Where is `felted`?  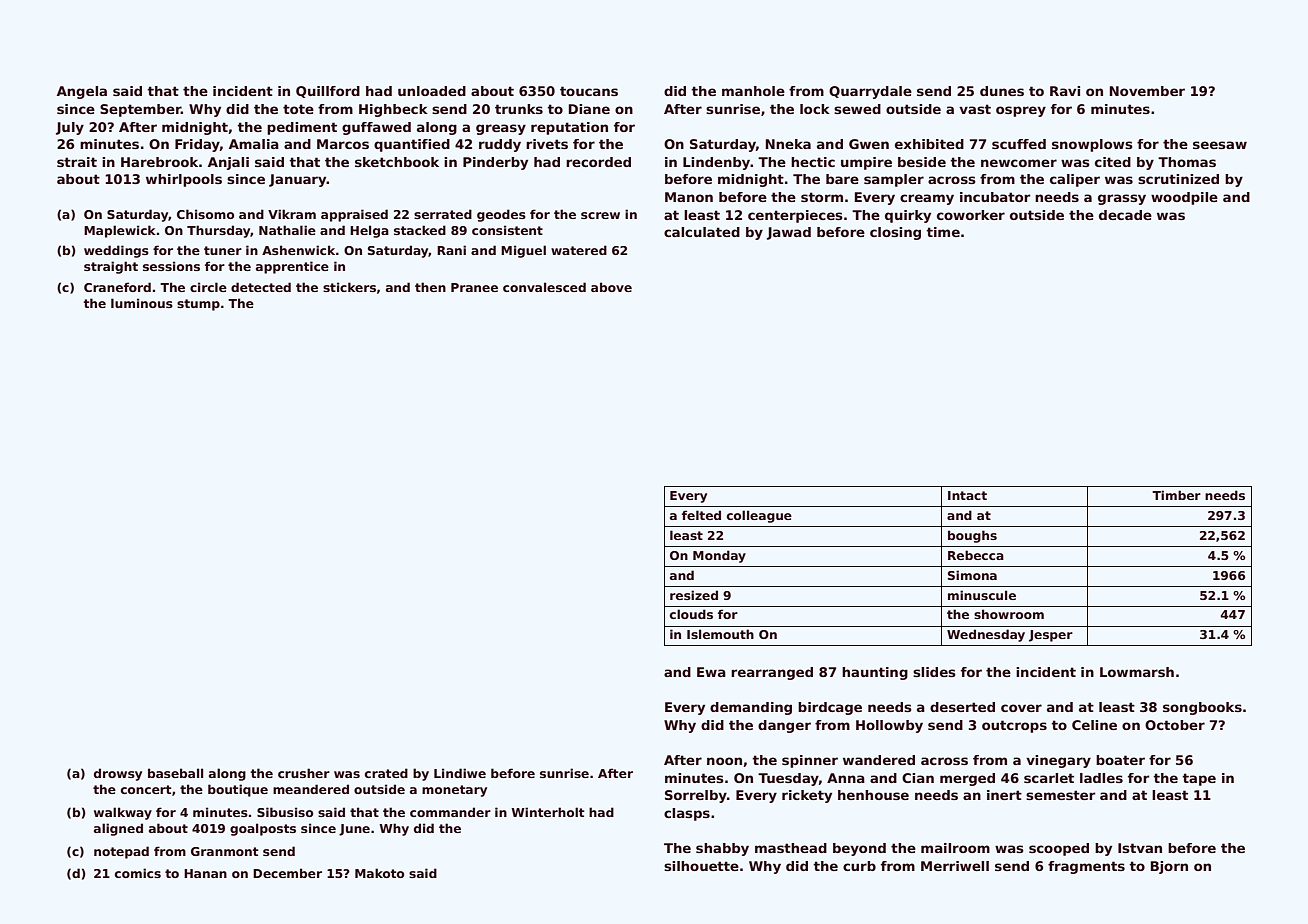 felted is located at coordinates (701, 515).
